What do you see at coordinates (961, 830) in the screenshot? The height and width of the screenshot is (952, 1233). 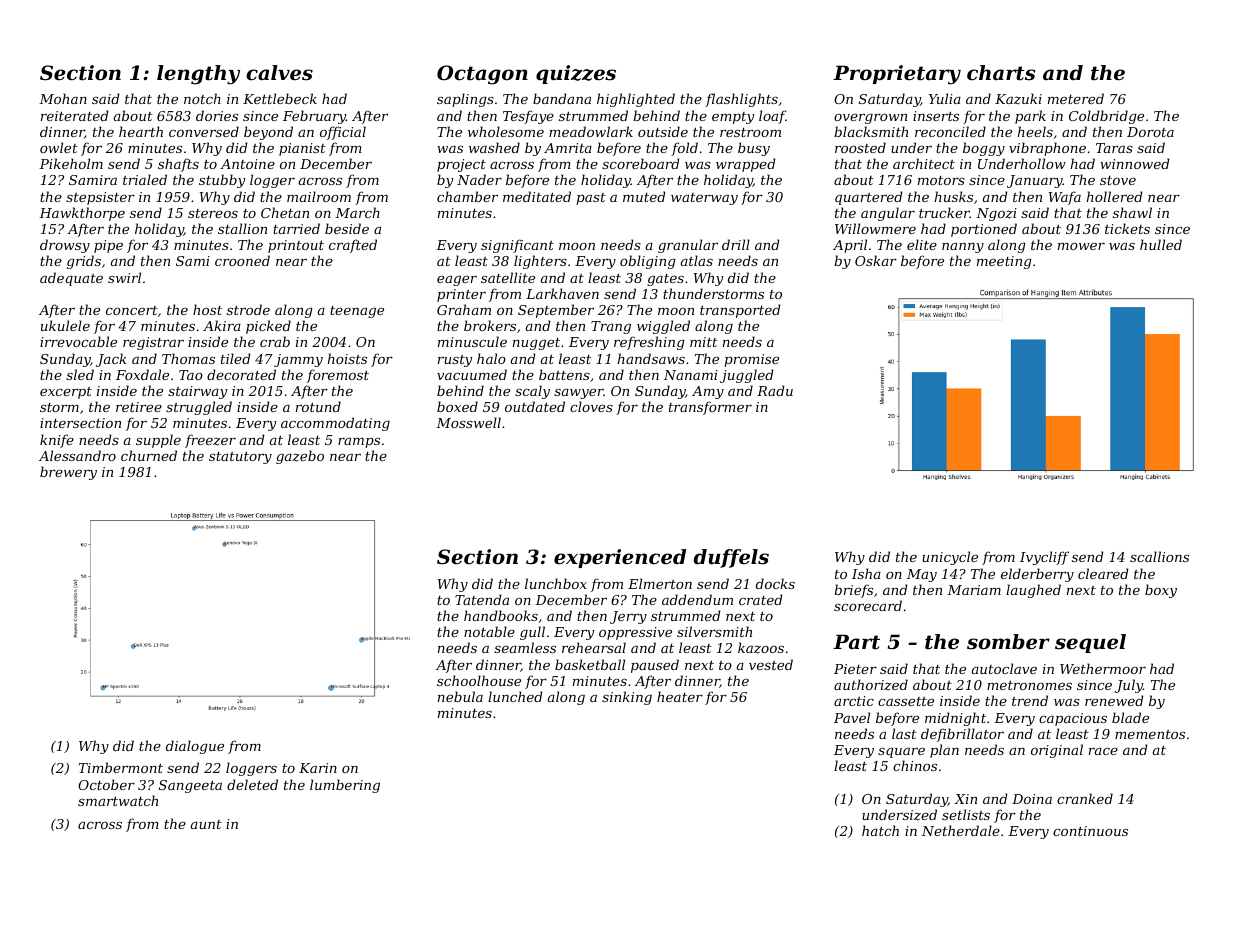 I see `Netherdale` at bounding box center [961, 830].
